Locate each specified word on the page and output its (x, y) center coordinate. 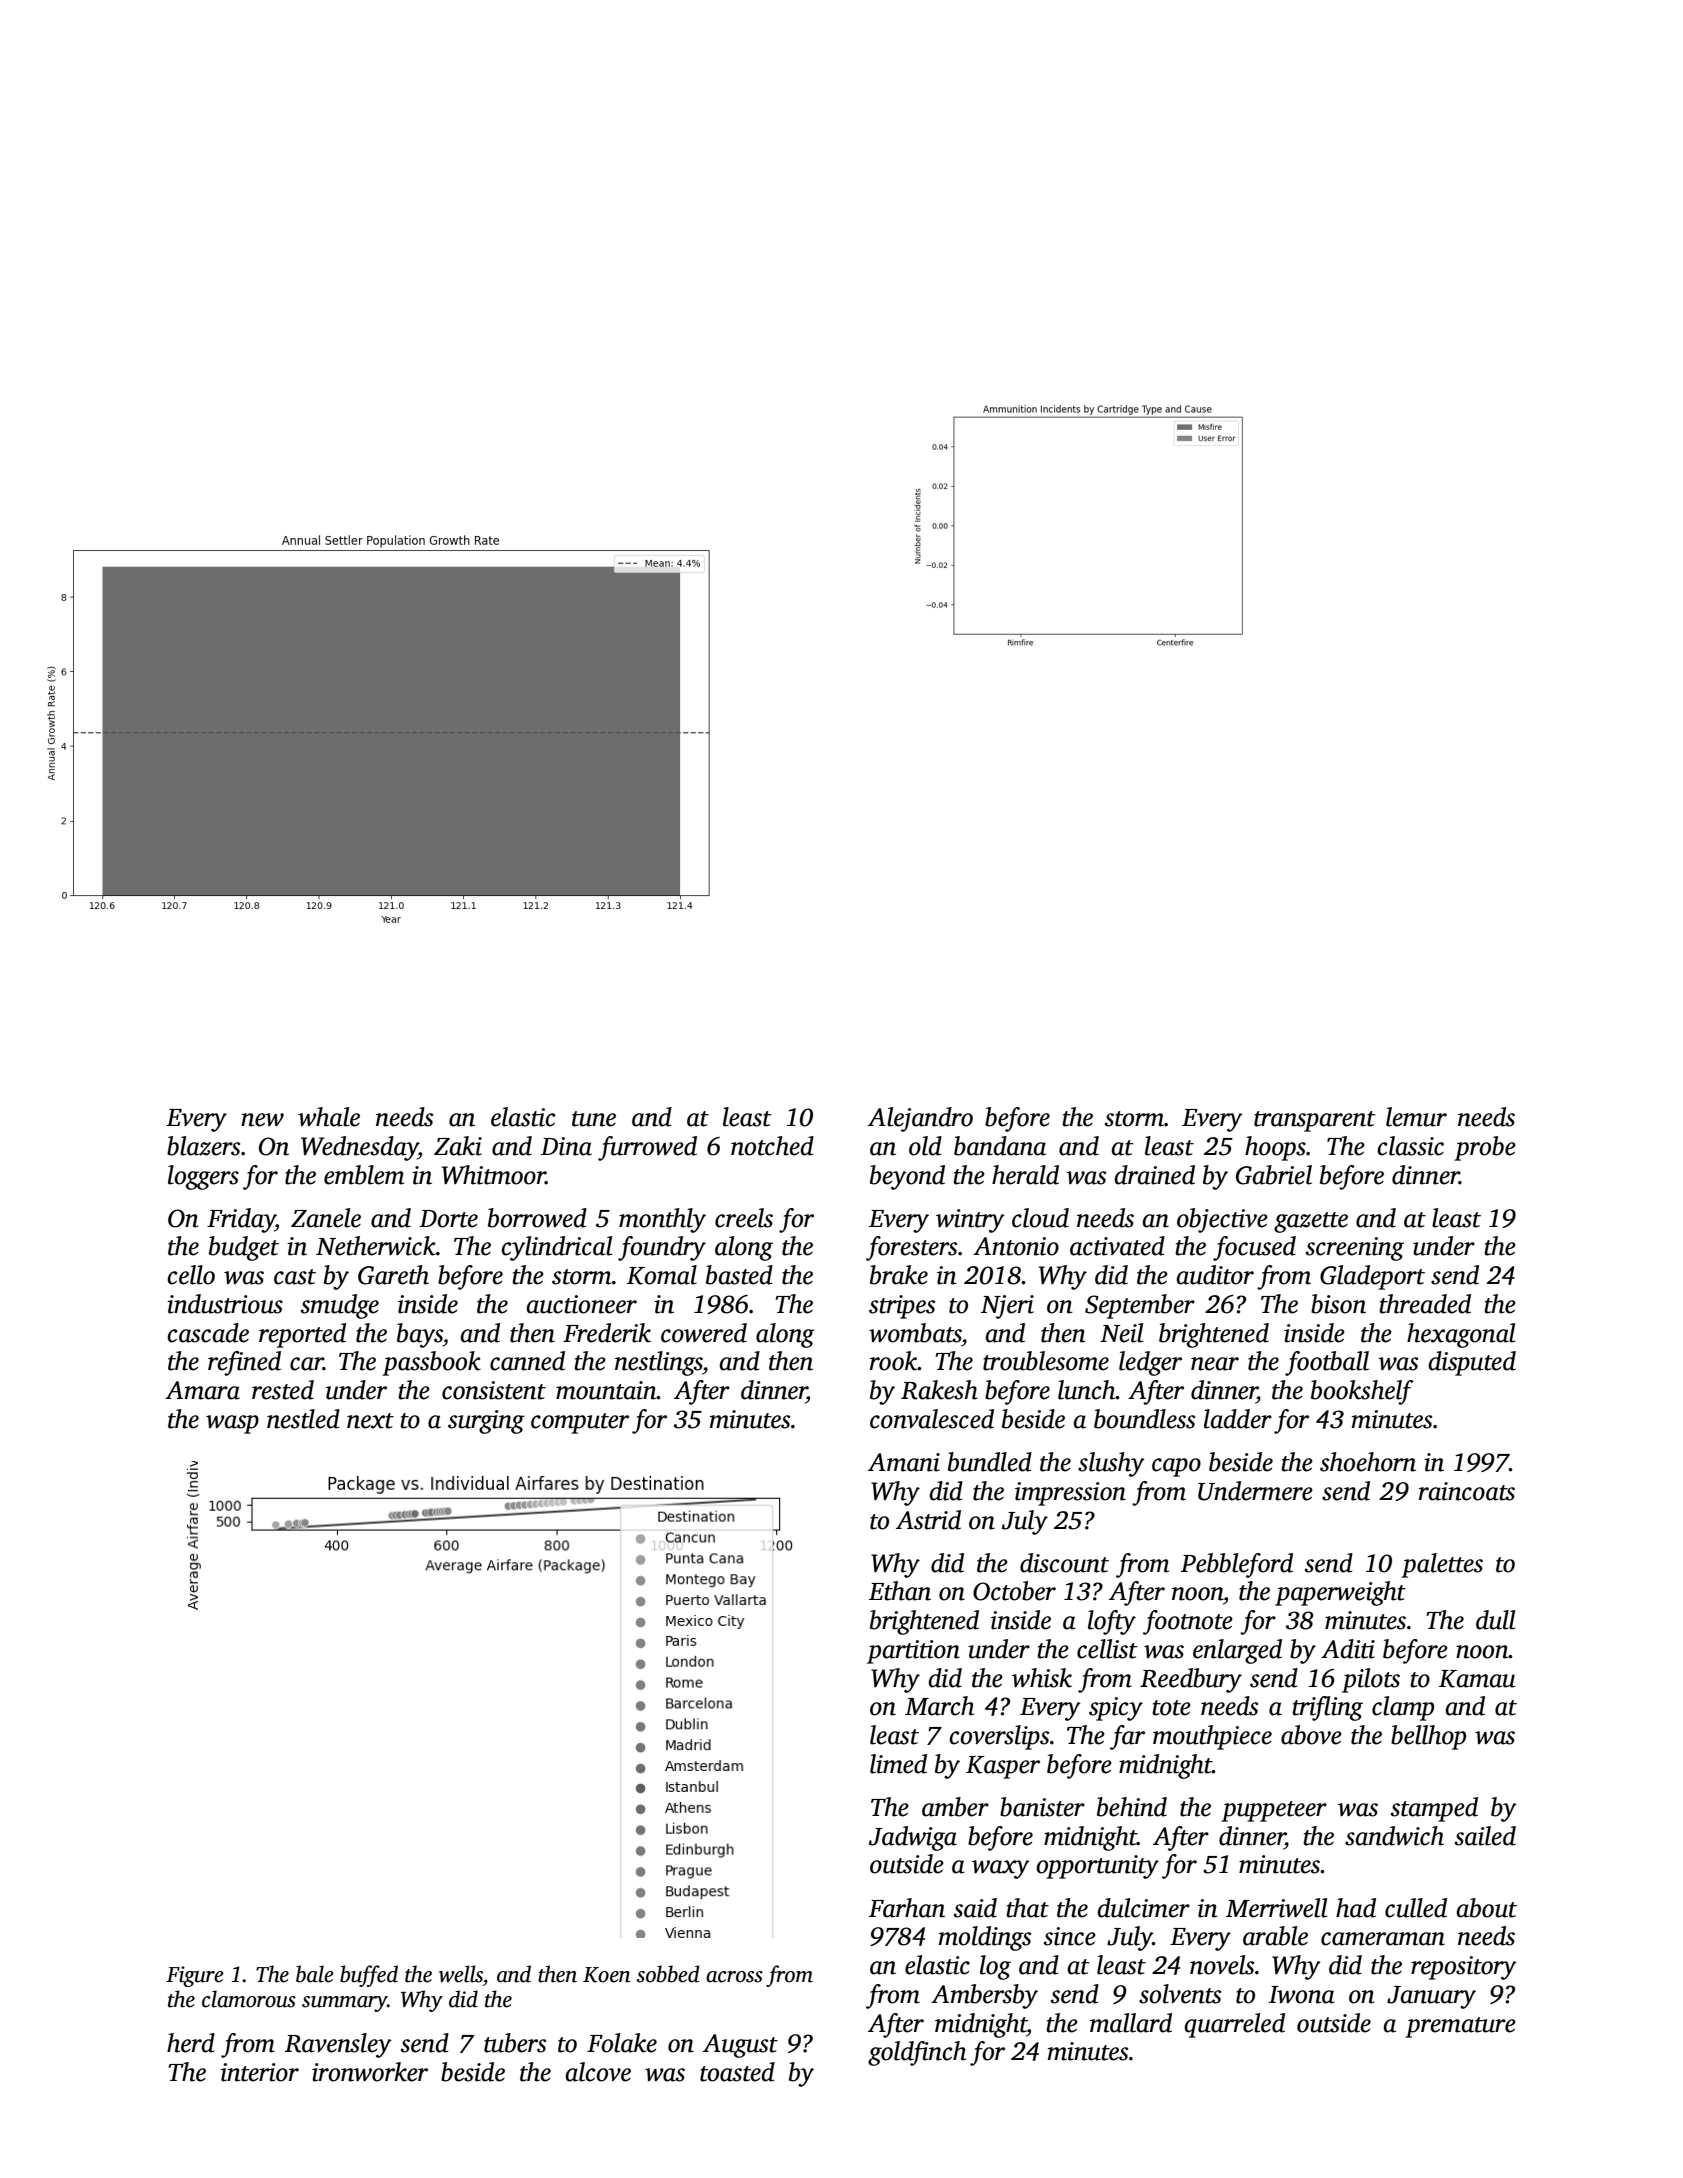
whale (329, 1117)
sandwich (1394, 1836)
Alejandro (920, 1119)
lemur (1416, 1117)
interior (260, 2072)
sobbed (668, 1974)
